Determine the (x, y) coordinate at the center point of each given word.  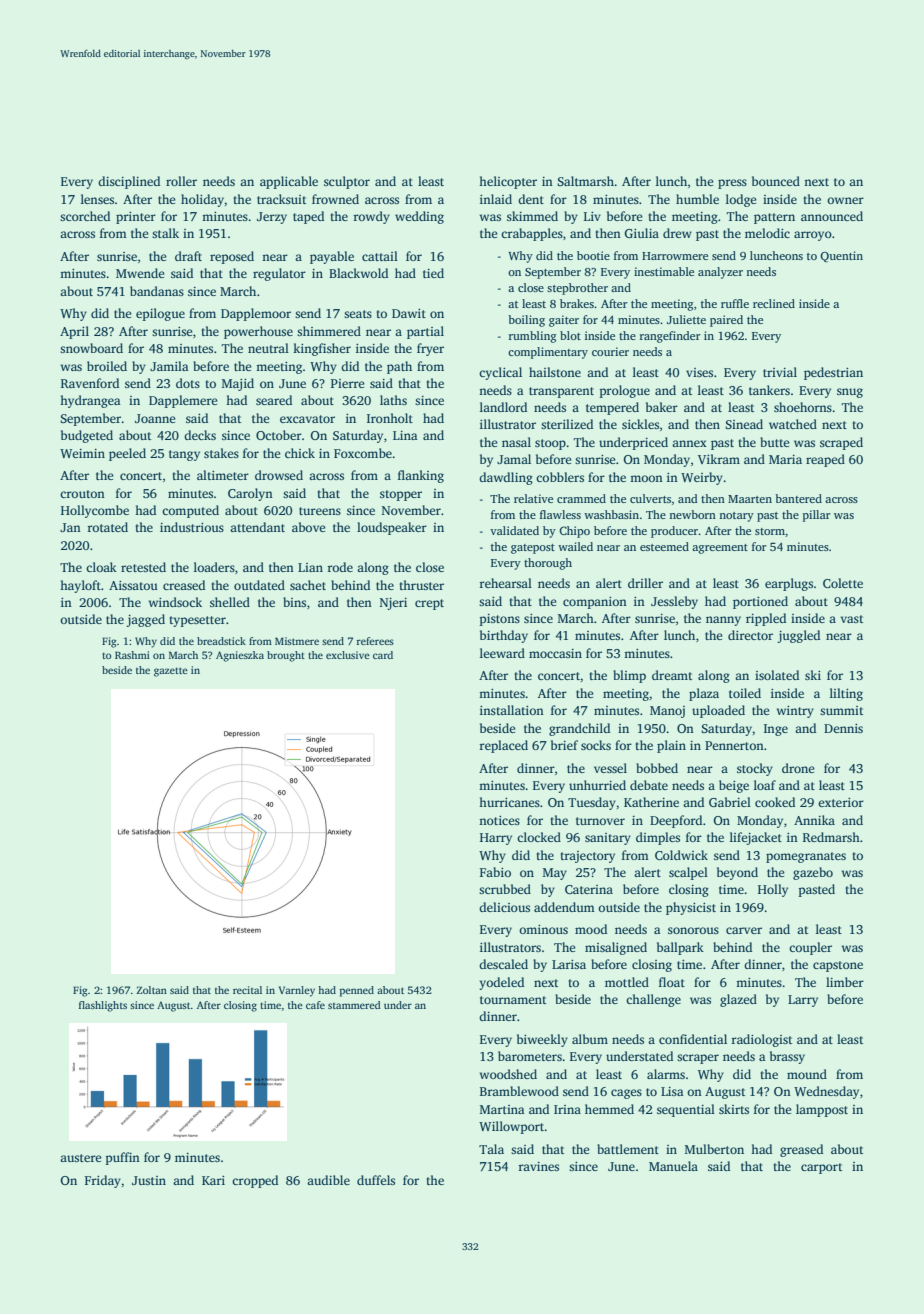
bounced (776, 181)
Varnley (297, 991)
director (750, 635)
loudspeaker (392, 528)
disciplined (129, 182)
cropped (255, 1181)
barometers (530, 1056)
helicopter (508, 182)
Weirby (702, 478)
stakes (221, 453)
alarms (666, 1074)
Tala (491, 1149)
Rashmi (132, 655)
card (383, 655)
